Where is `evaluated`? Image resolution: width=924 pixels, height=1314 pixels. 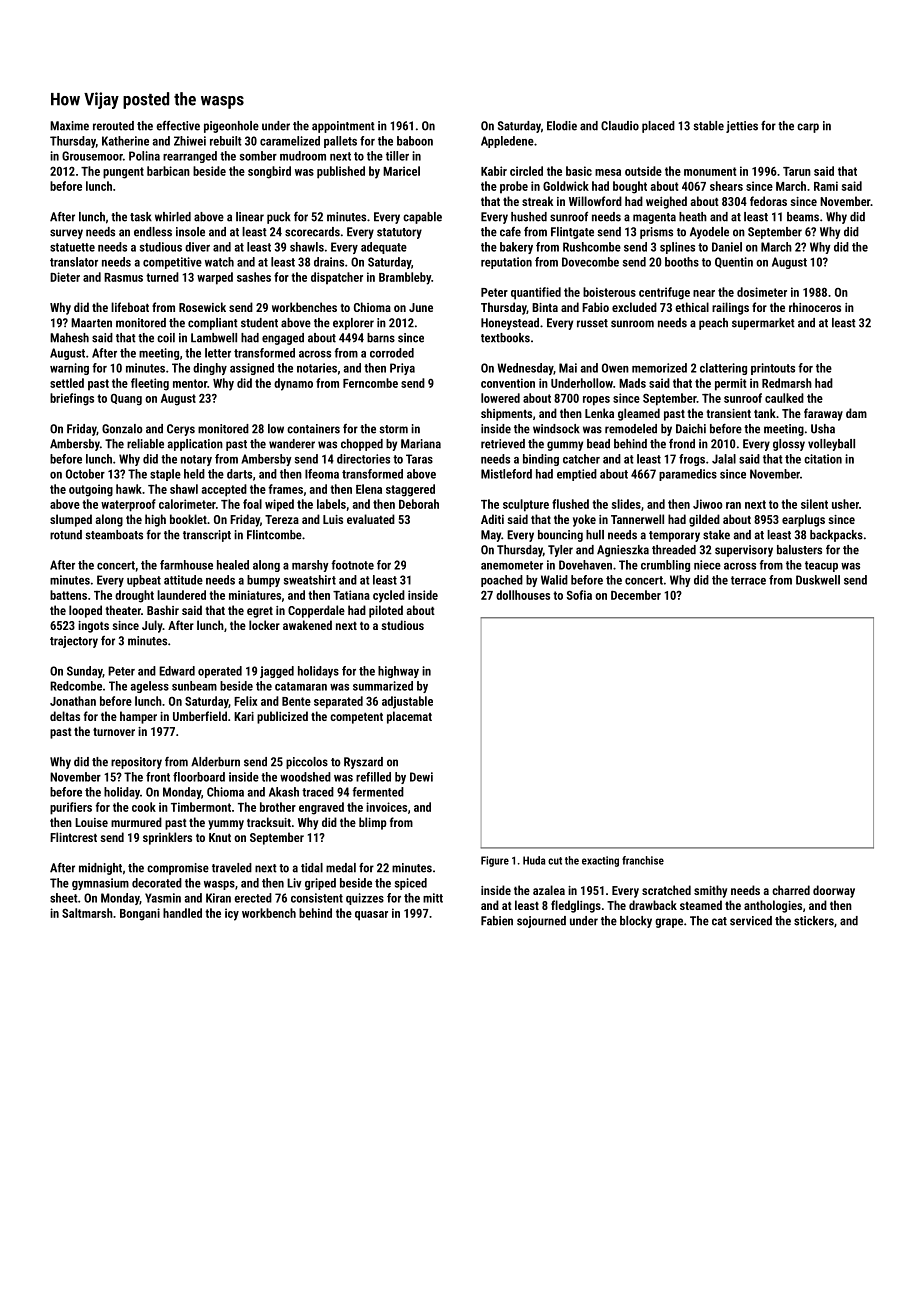 evaluated is located at coordinates (371, 519).
